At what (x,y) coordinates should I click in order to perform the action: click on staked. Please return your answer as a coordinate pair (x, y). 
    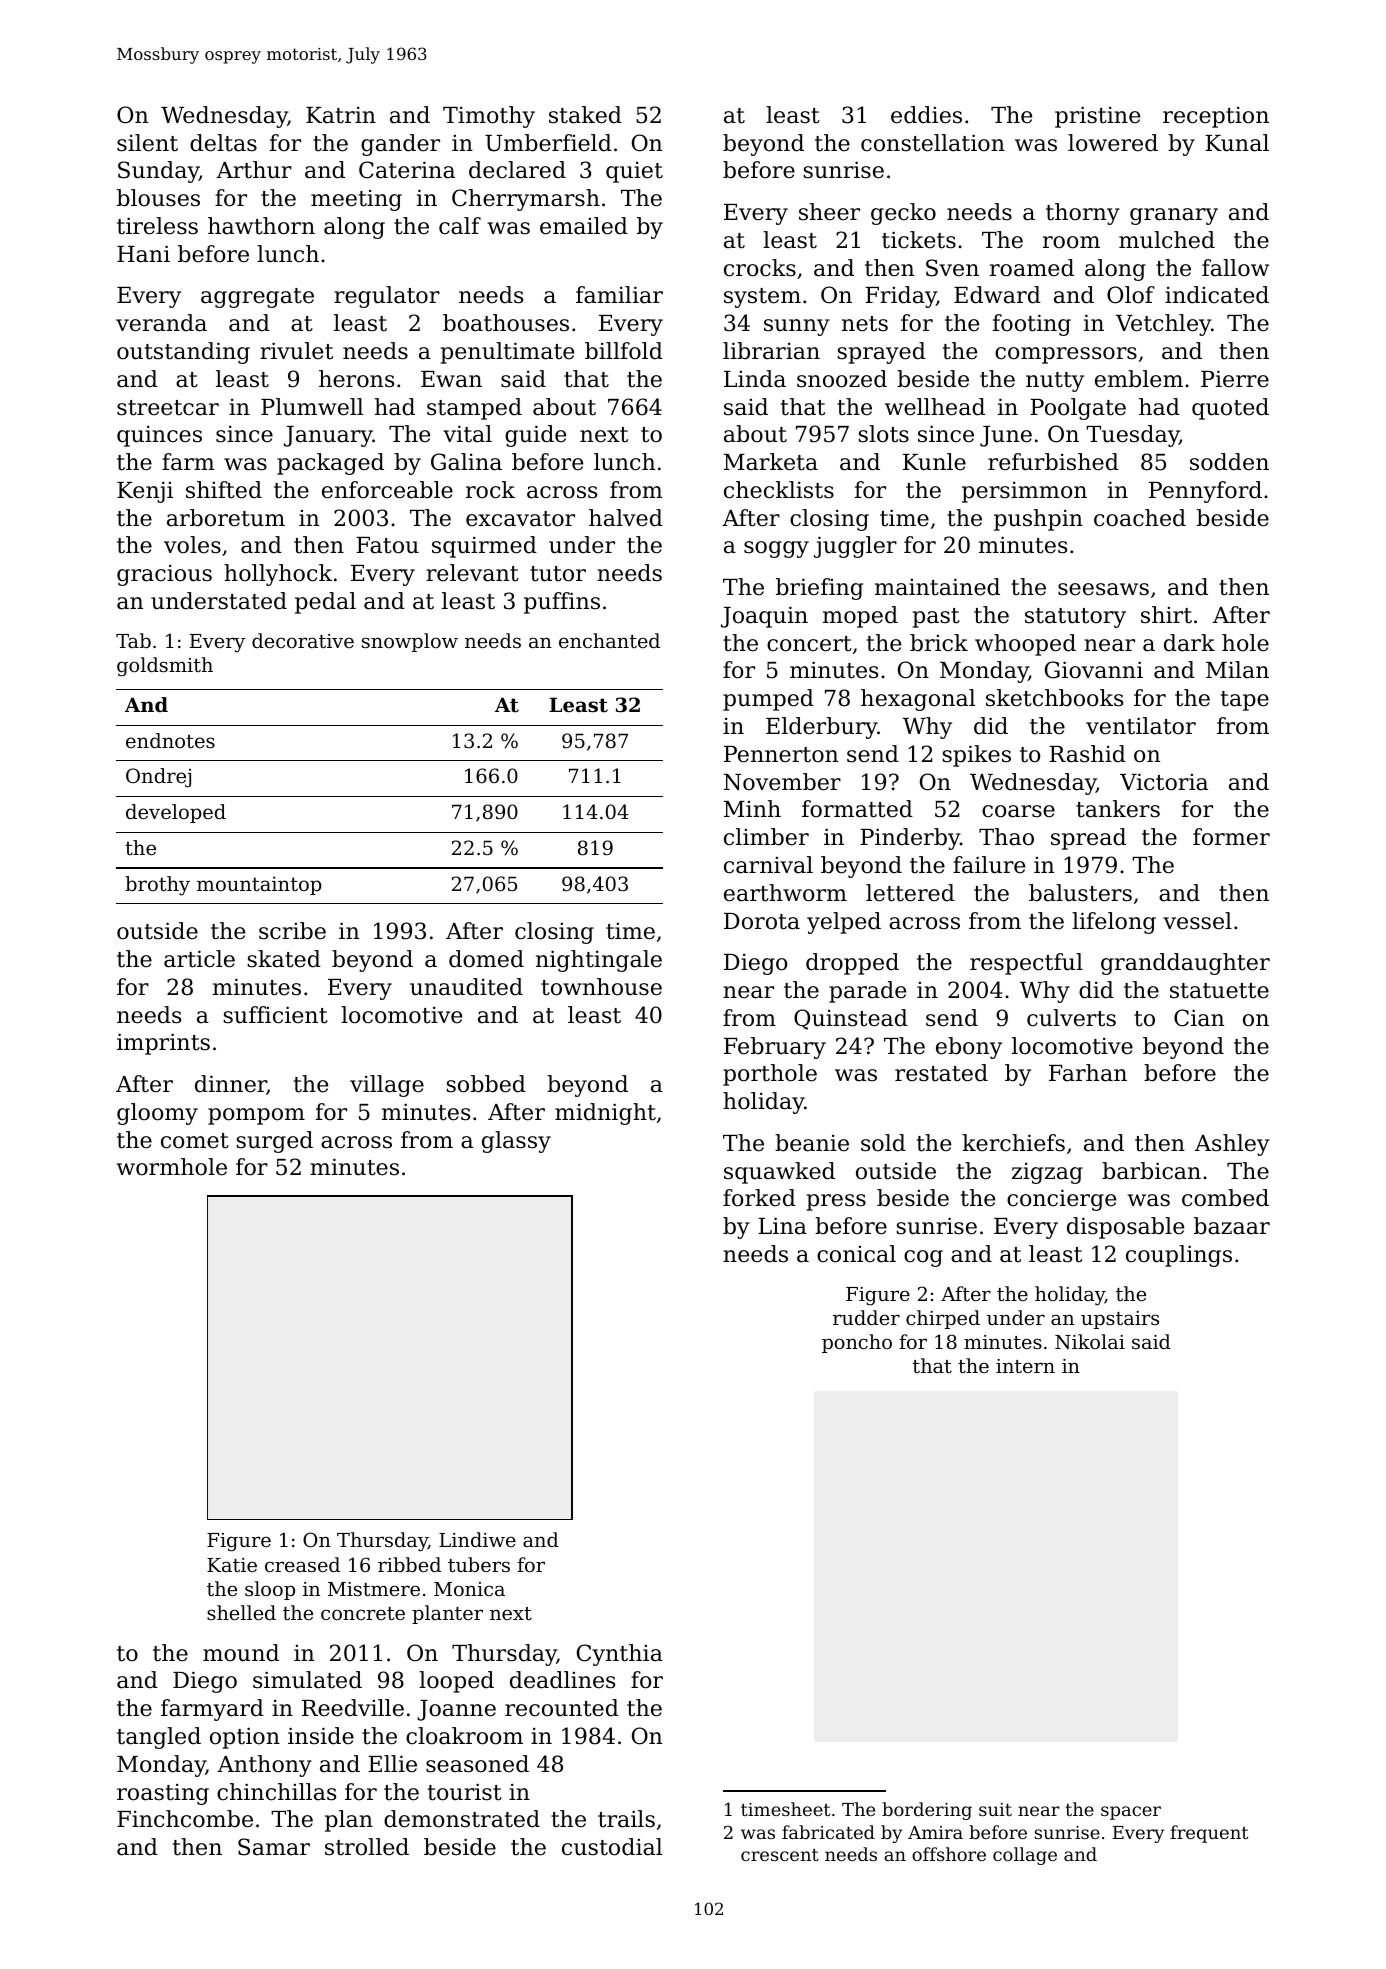
    Looking at the image, I should click on (585, 115).
